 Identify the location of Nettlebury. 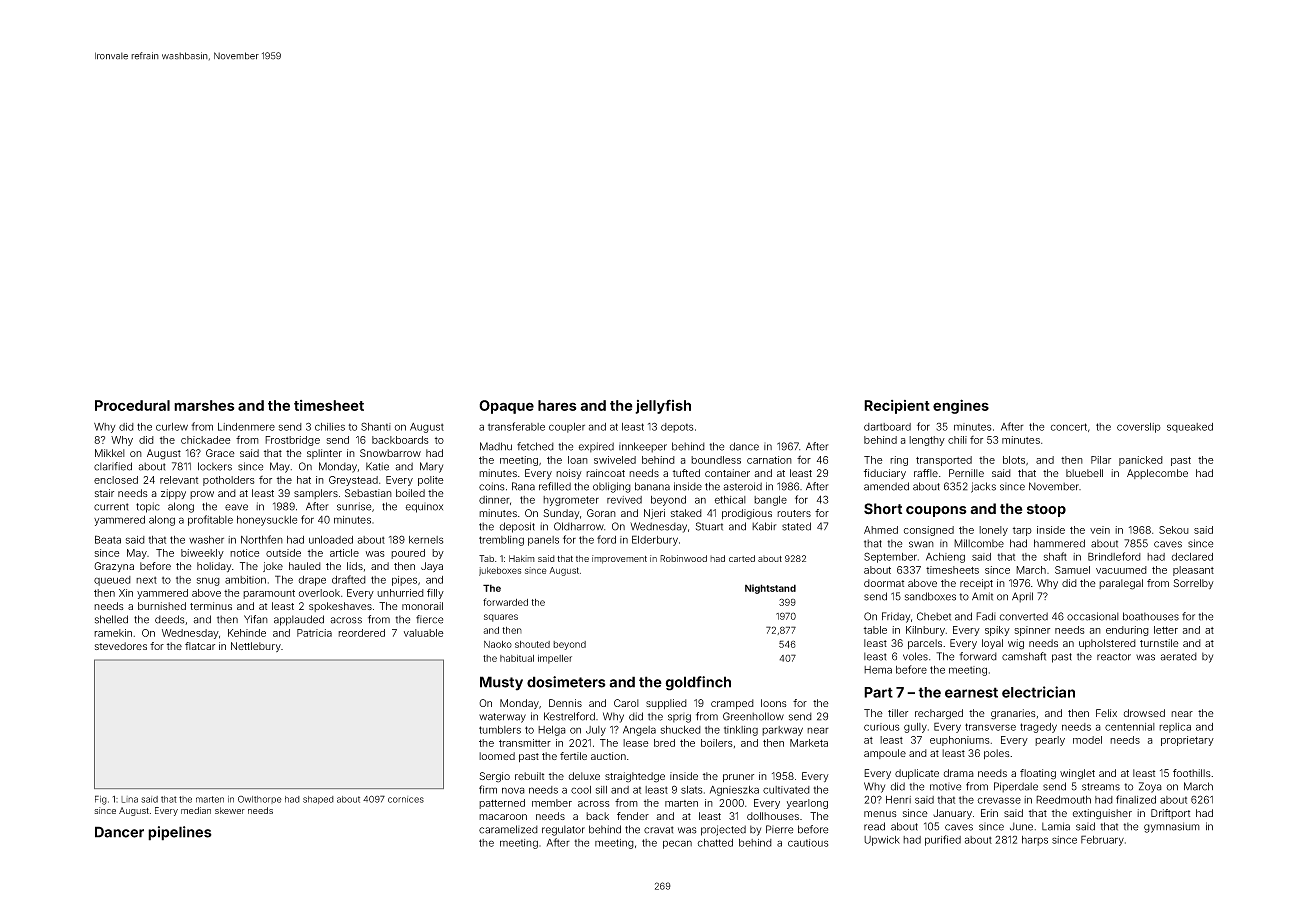
(256, 647).
